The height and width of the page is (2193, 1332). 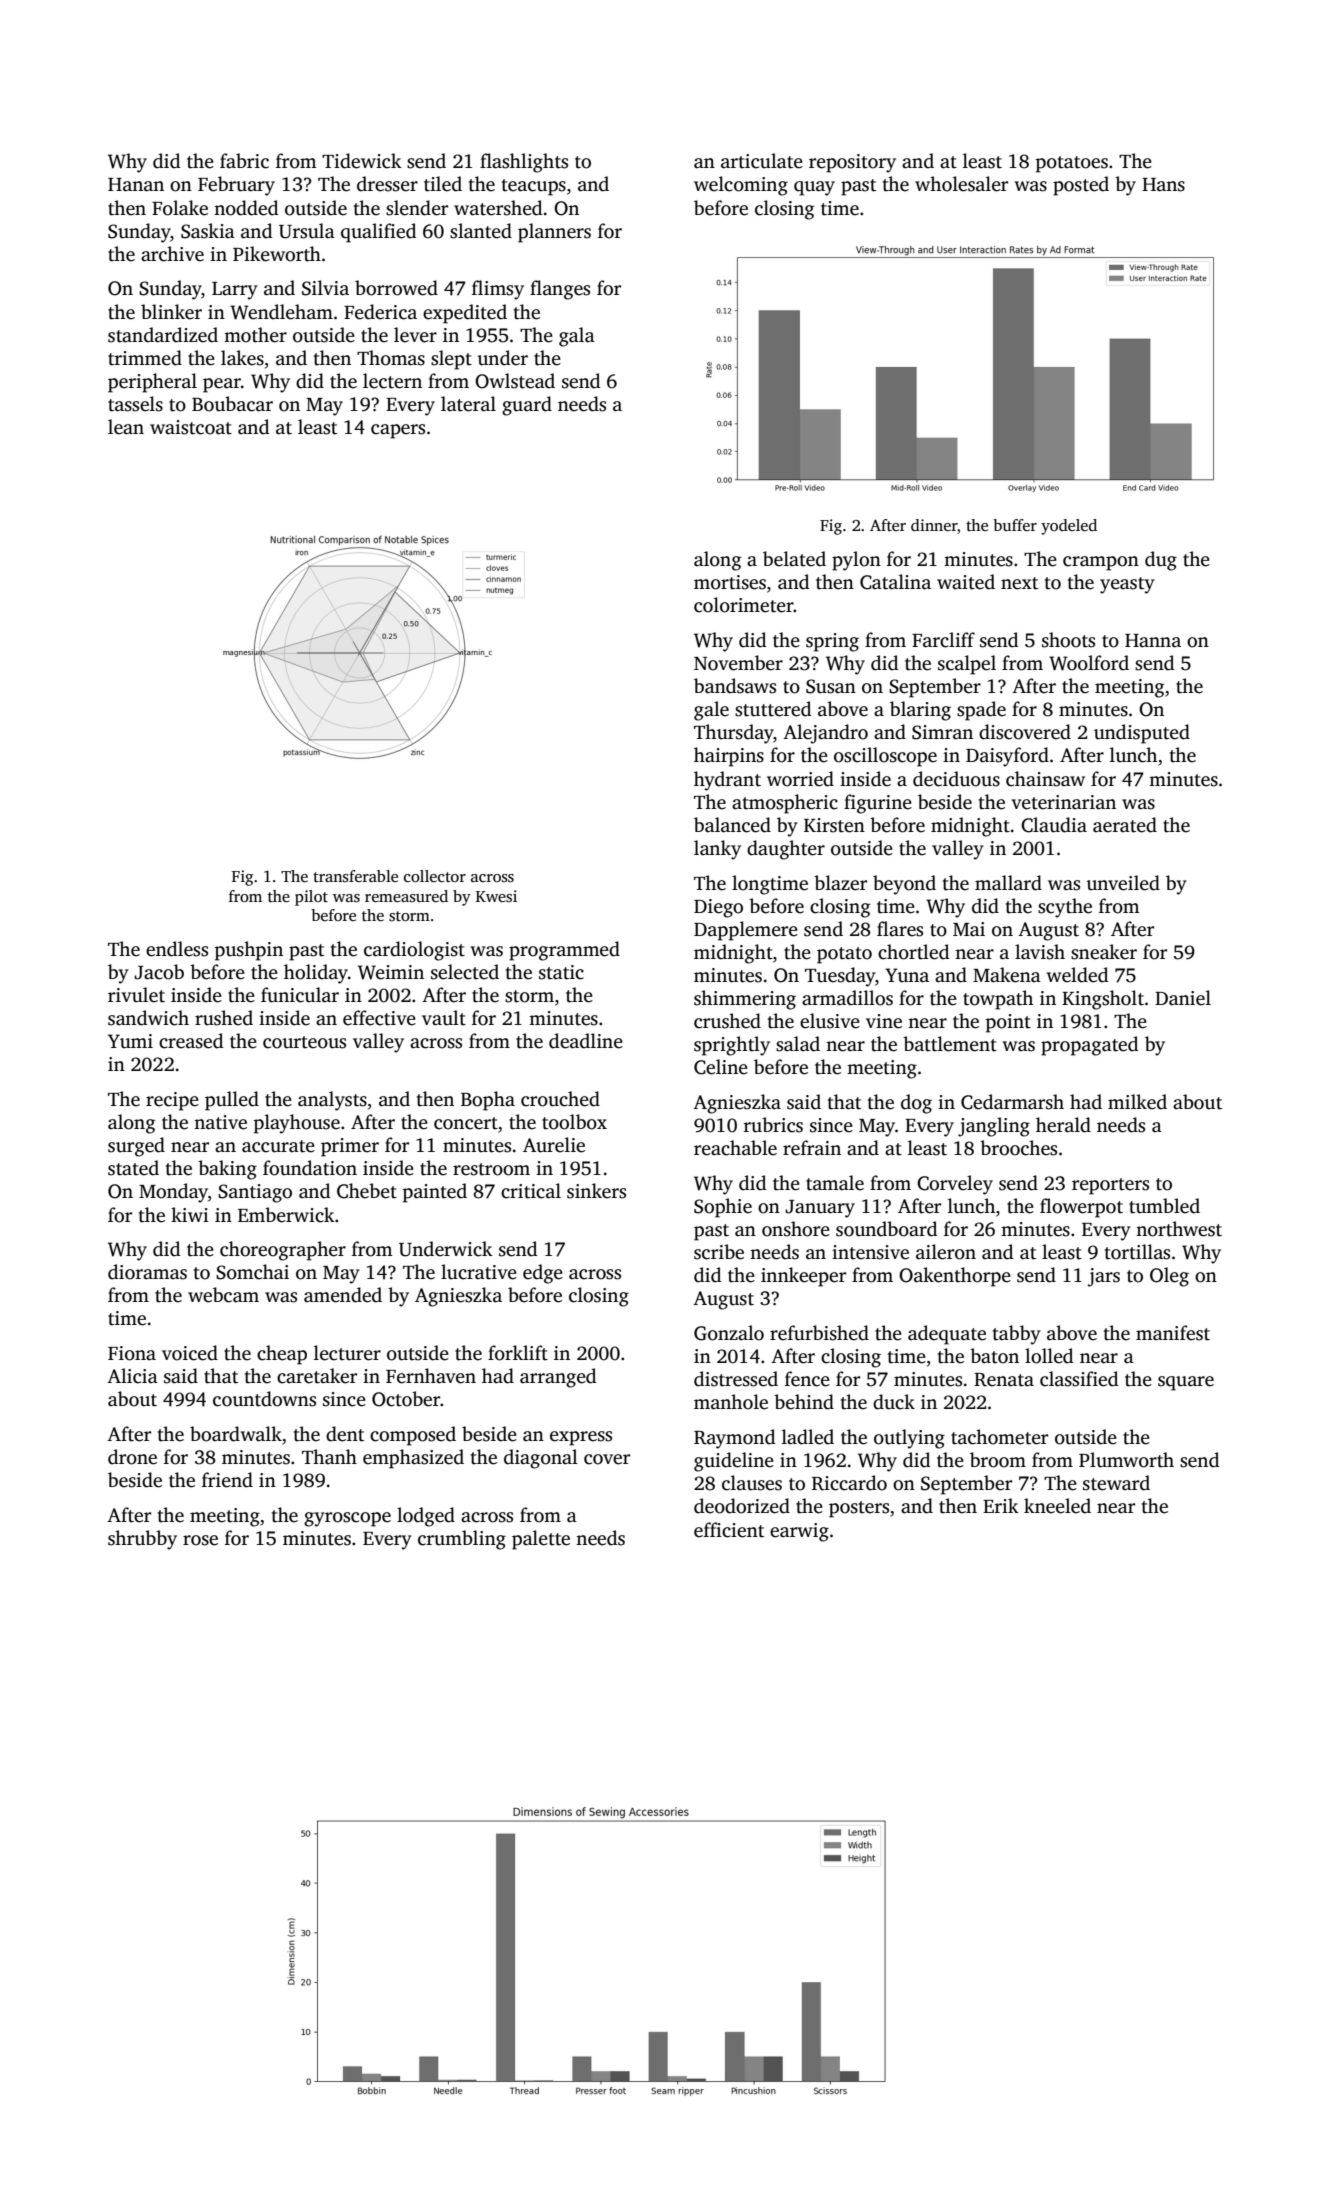 I want to click on onshore, so click(x=796, y=1229).
